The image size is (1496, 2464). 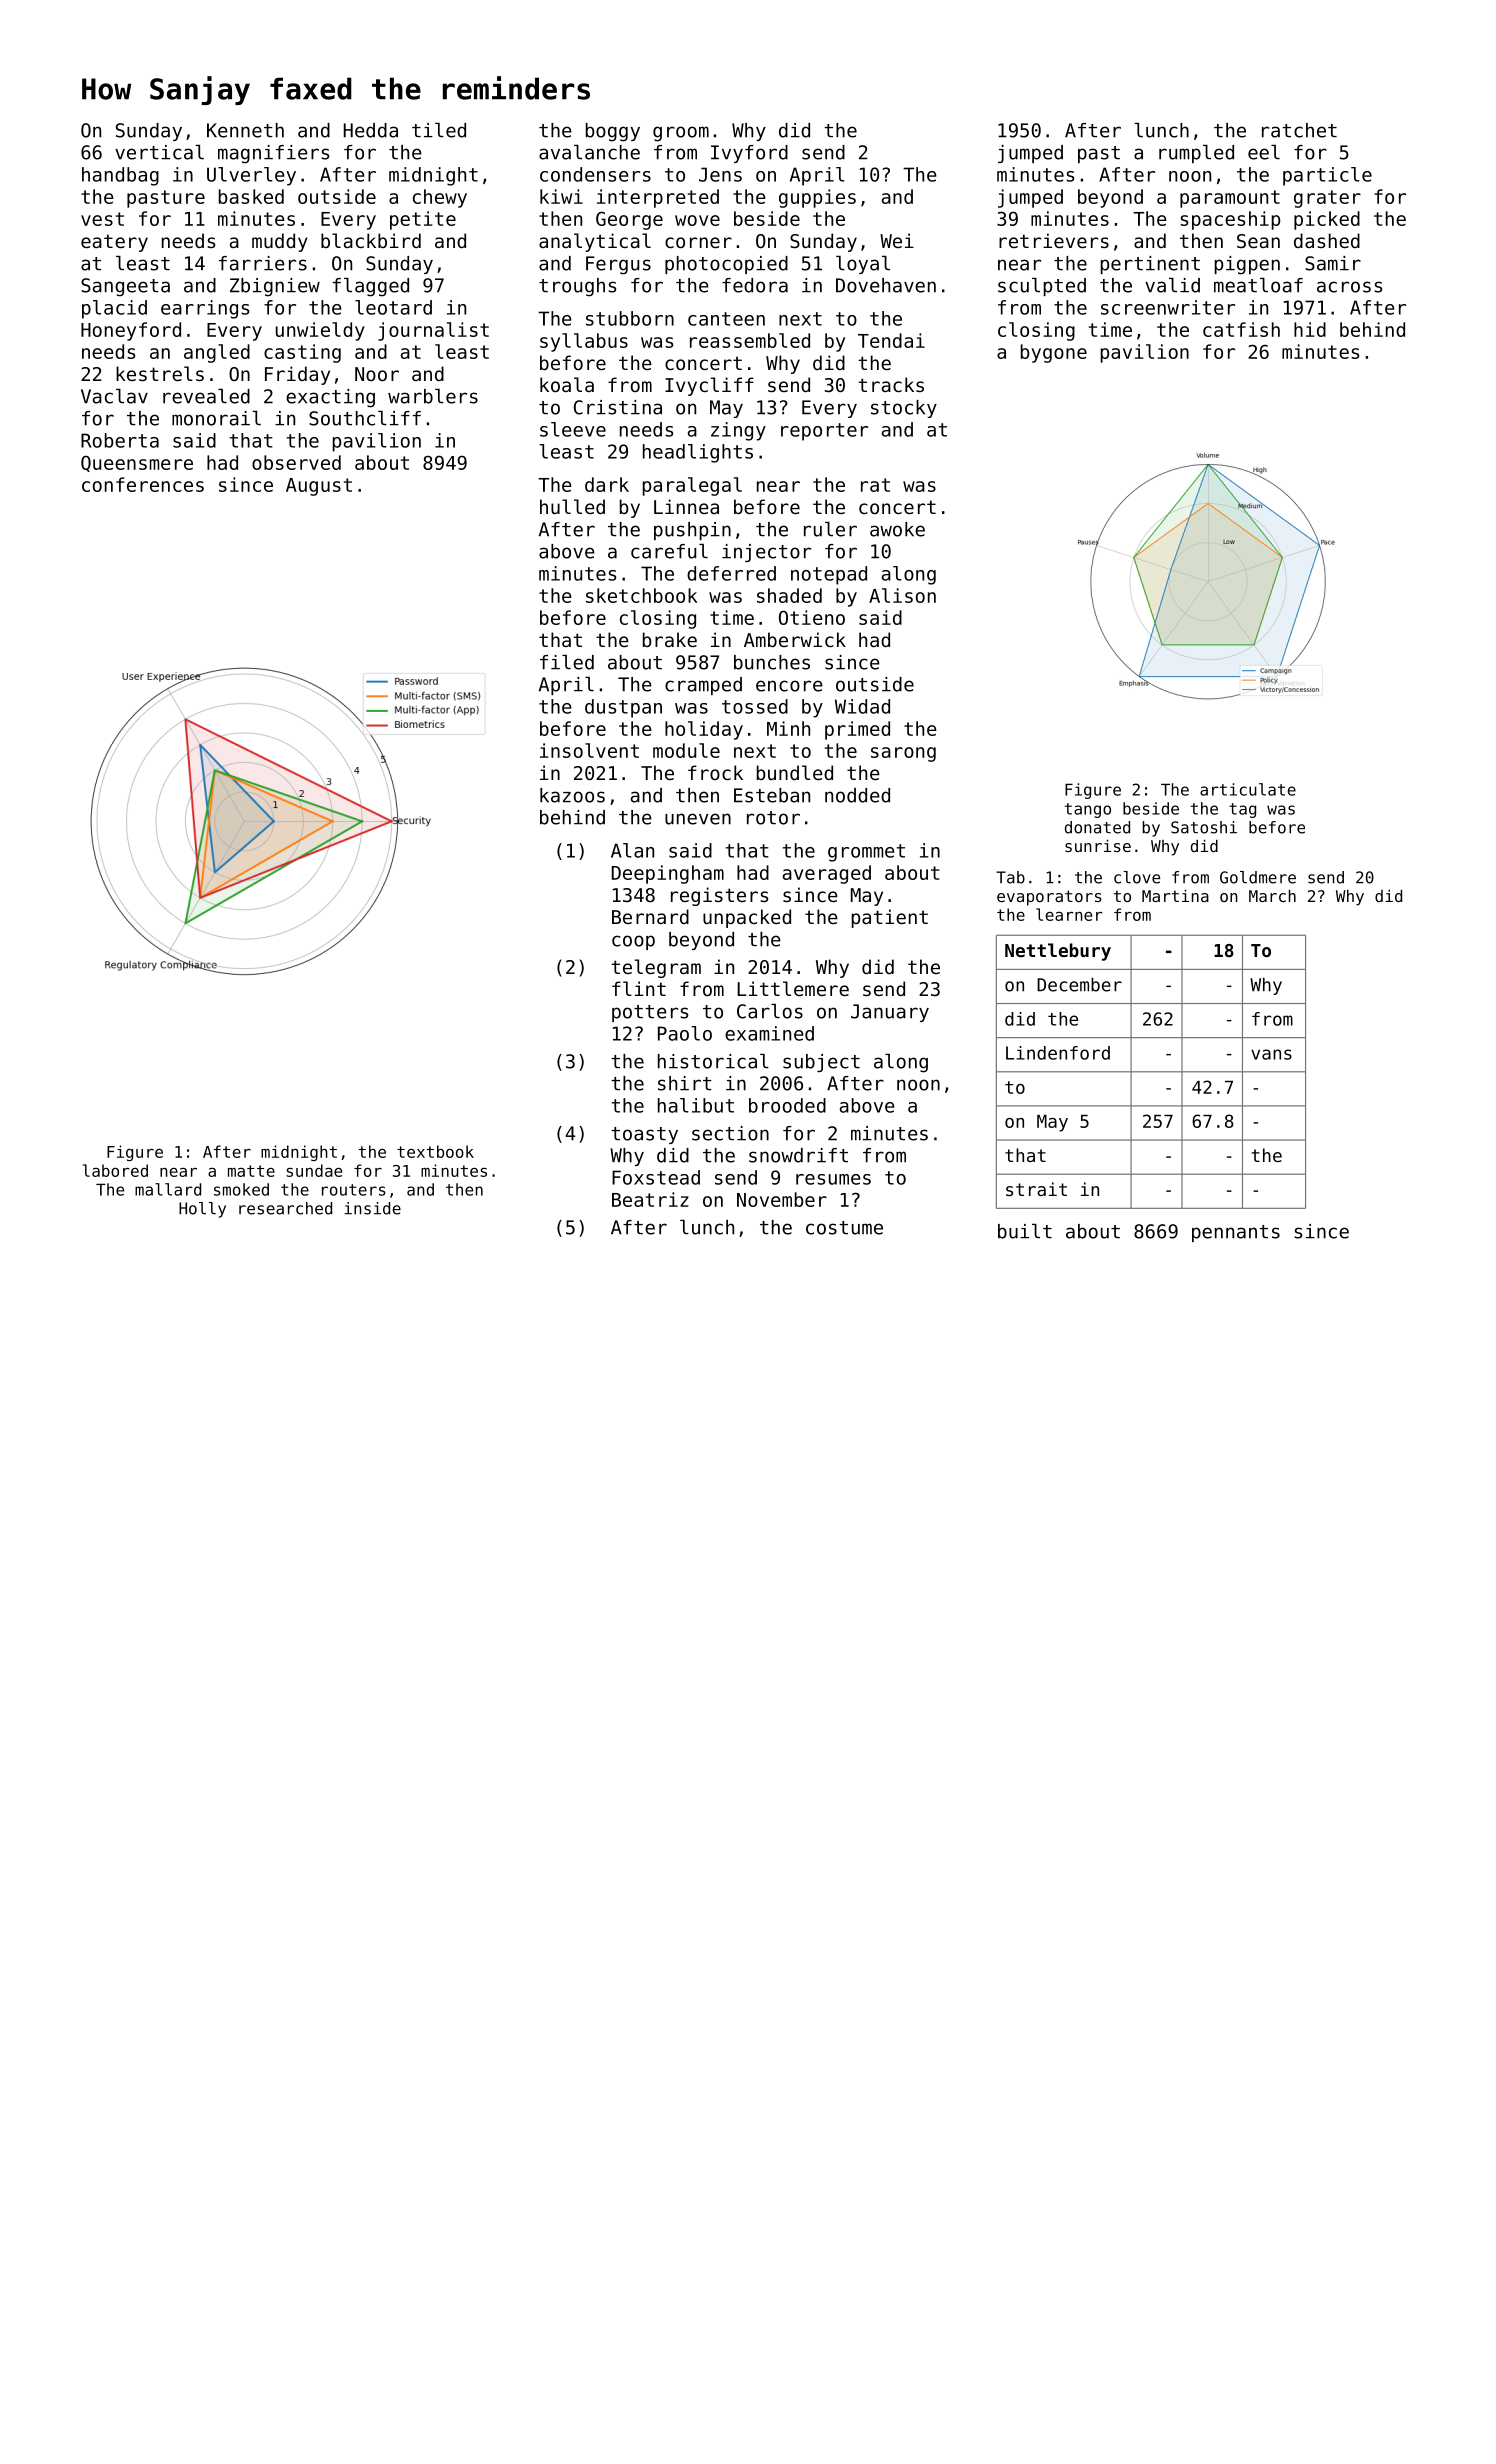 What do you see at coordinates (1248, 789) in the document?
I see `articulate` at bounding box center [1248, 789].
